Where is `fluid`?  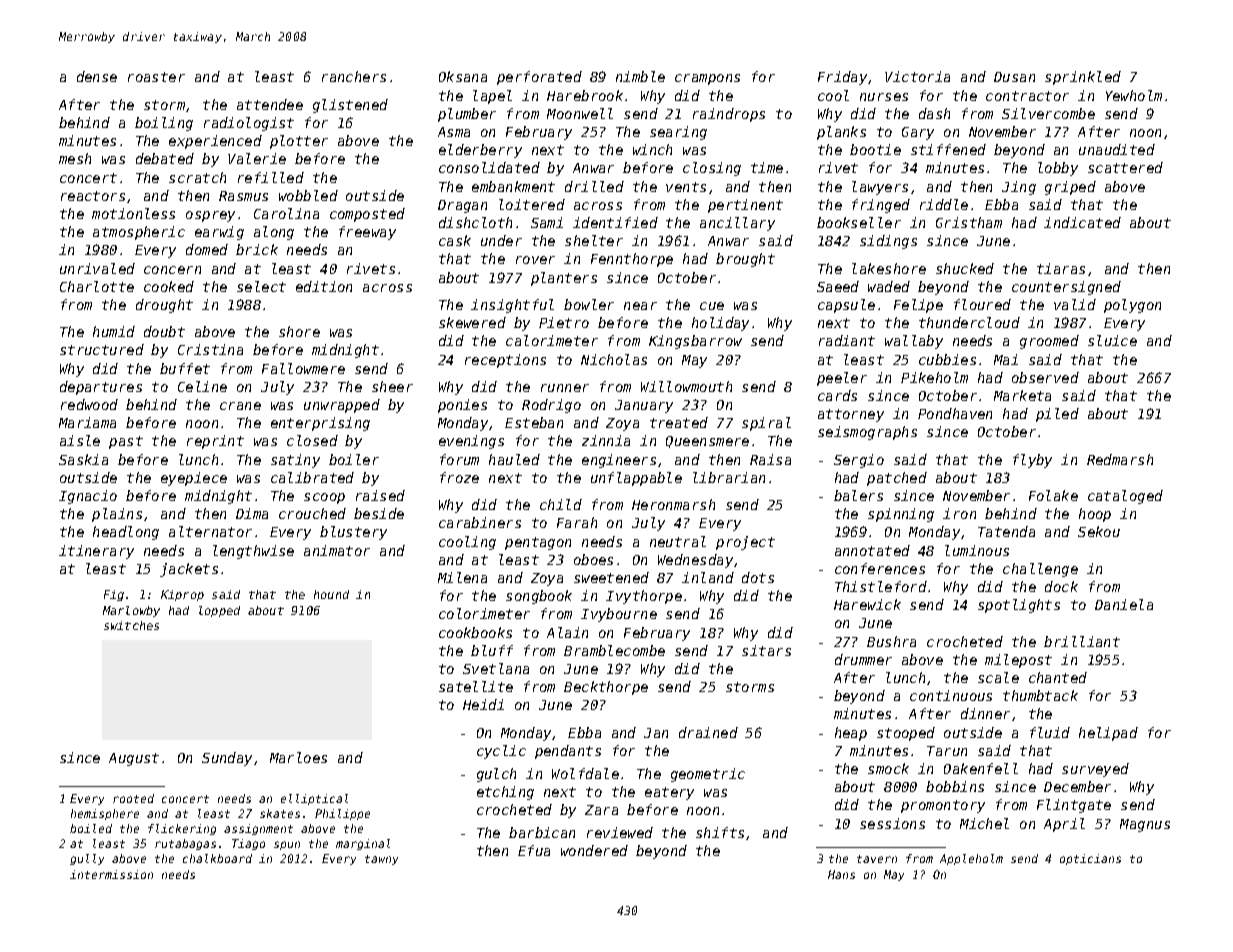 fluid is located at coordinates (1050, 732).
